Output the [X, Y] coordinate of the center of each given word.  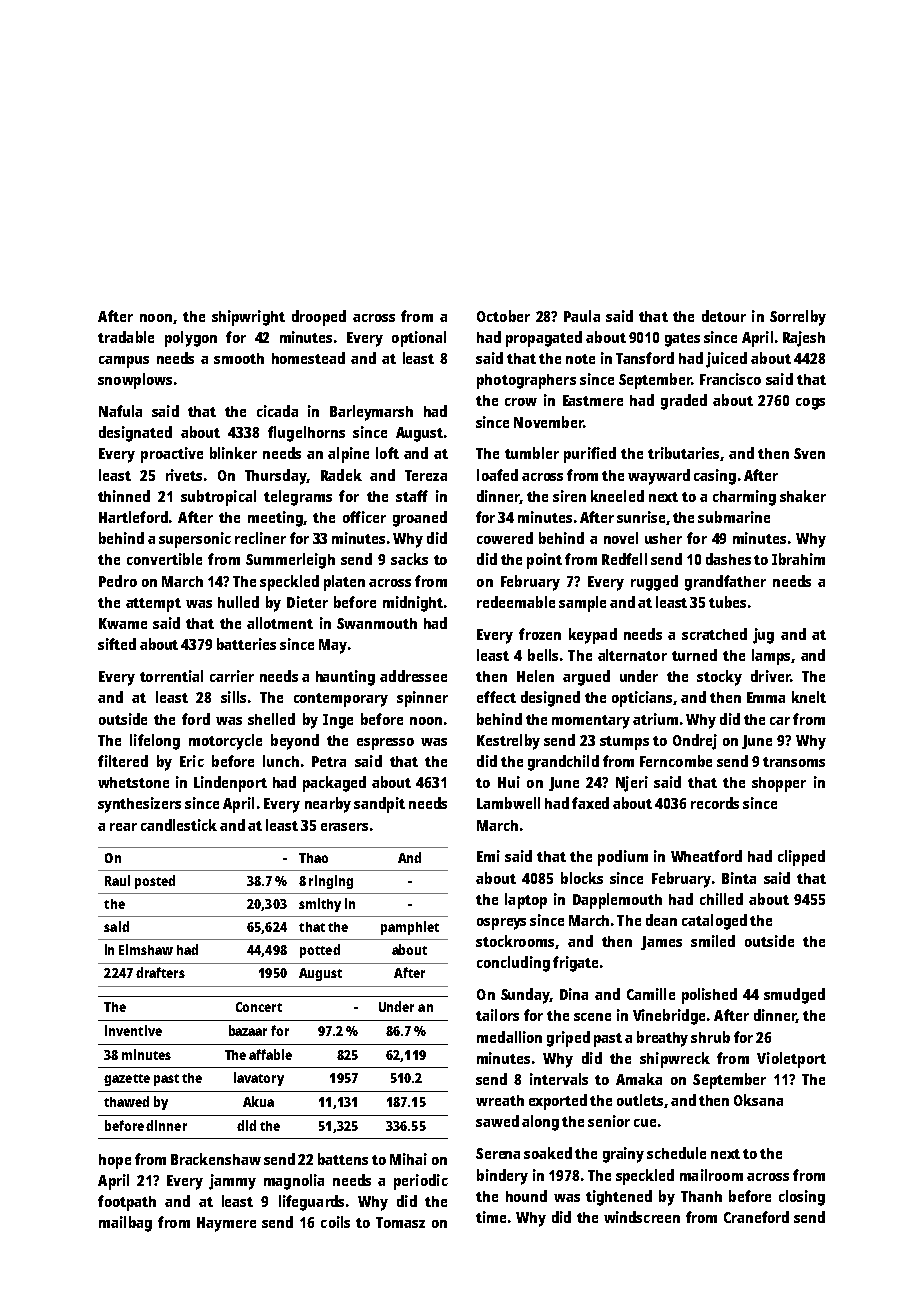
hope [115, 1161]
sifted [117, 644]
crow [521, 402]
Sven [809, 453]
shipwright [248, 318]
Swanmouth [377, 623]
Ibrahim [798, 559]
